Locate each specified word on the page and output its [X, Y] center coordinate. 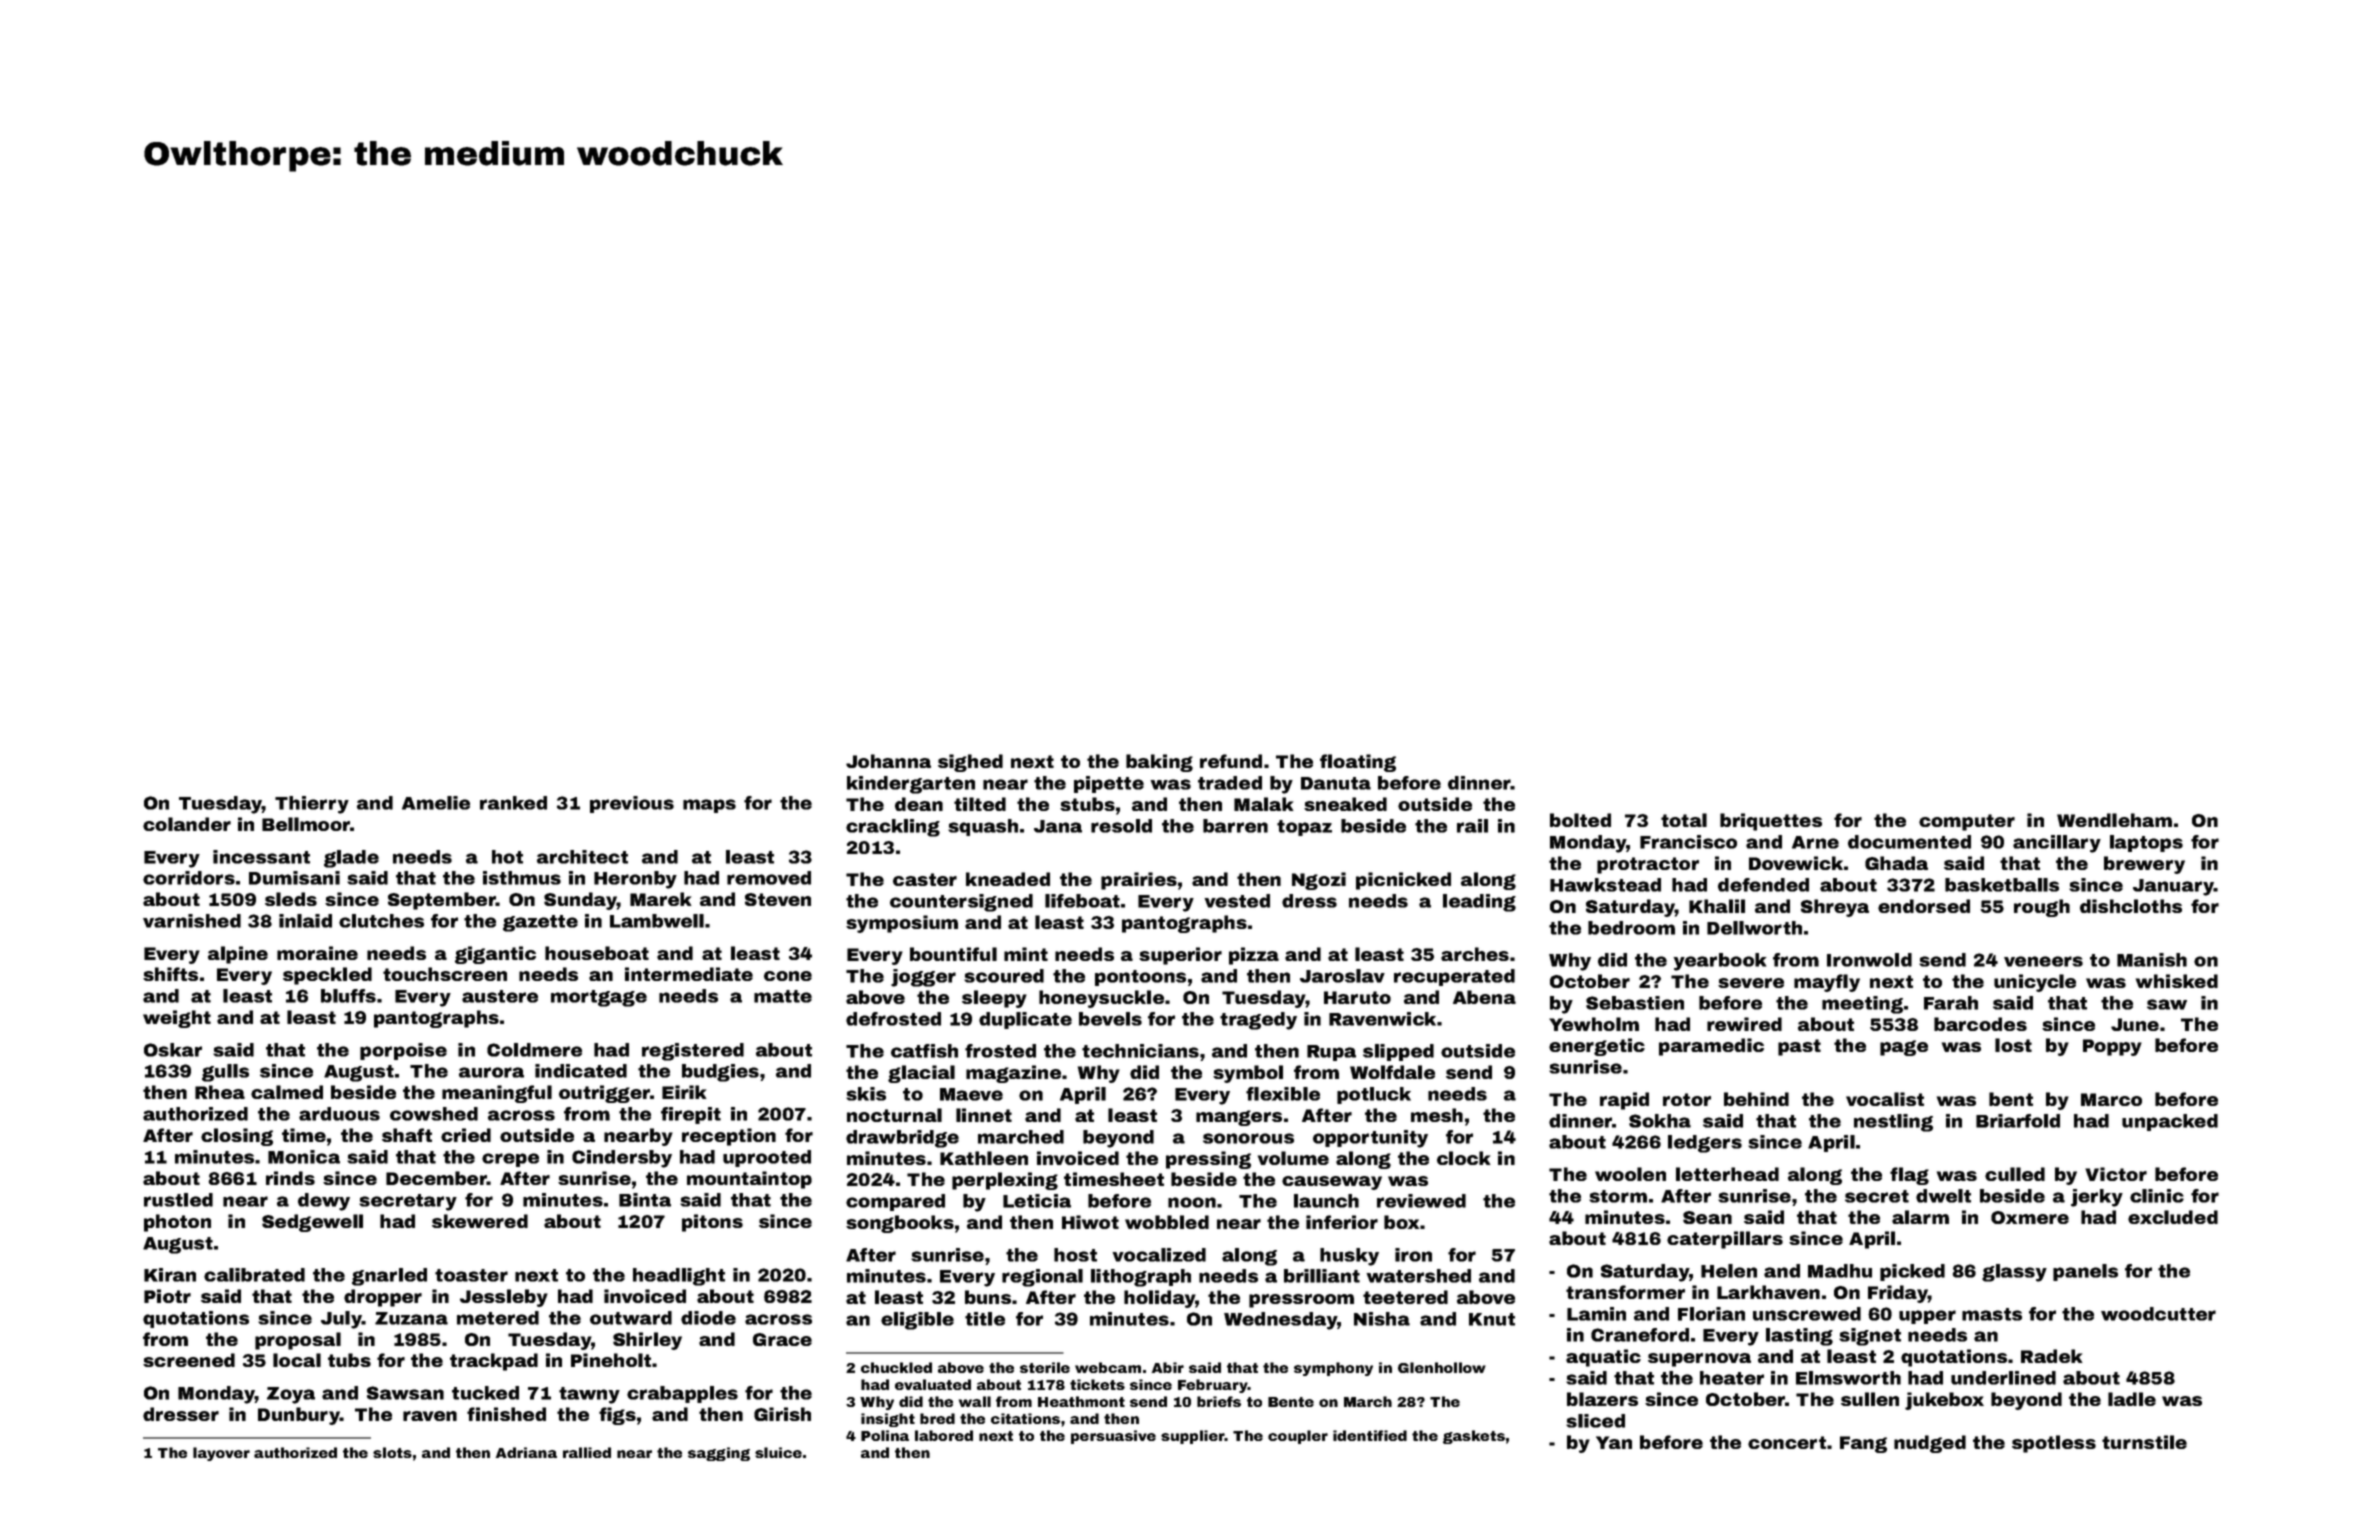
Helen [1729, 1271]
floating [1358, 763]
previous [632, 804]
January [2173, 887]
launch [1326, 1201]
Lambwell [657, 921]
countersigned [961, 903]
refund [1231, 761]
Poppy [2112, 1047]
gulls [225, 1073]
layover [221, 1454]
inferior [1342, 1222]
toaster [471, 1275]
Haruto [1357, 997]
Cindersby [622, 1159]
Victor [2116, 1174]
